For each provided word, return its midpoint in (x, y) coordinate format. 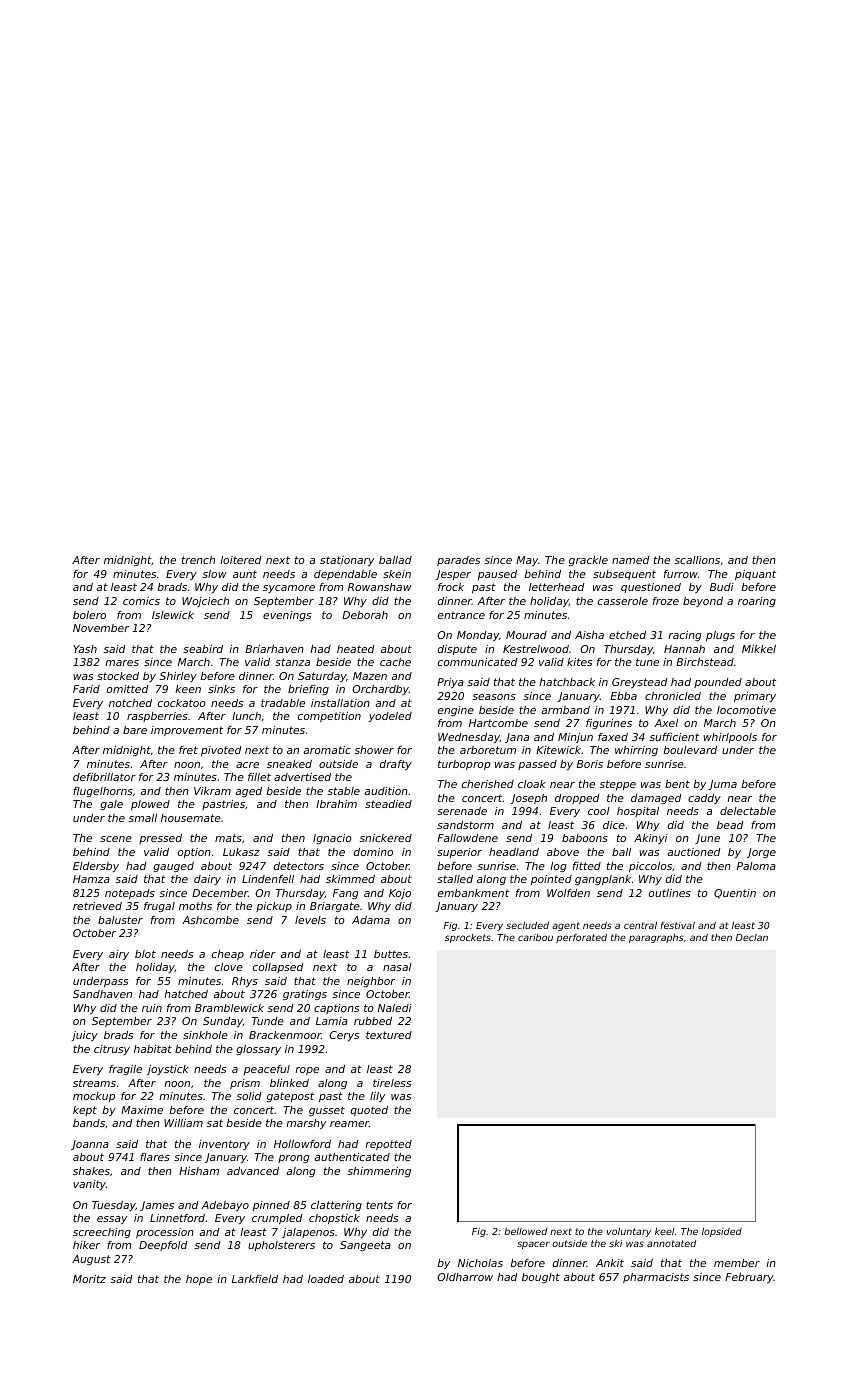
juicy (85, 1036)
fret (188, 750)
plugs (720, 636)
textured (389, 1035)
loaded (326, 1279)
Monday (478, 636)
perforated (581, 938)
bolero (89, 615)
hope (199, 1280)
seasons (494, 697)
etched (627, 635)
